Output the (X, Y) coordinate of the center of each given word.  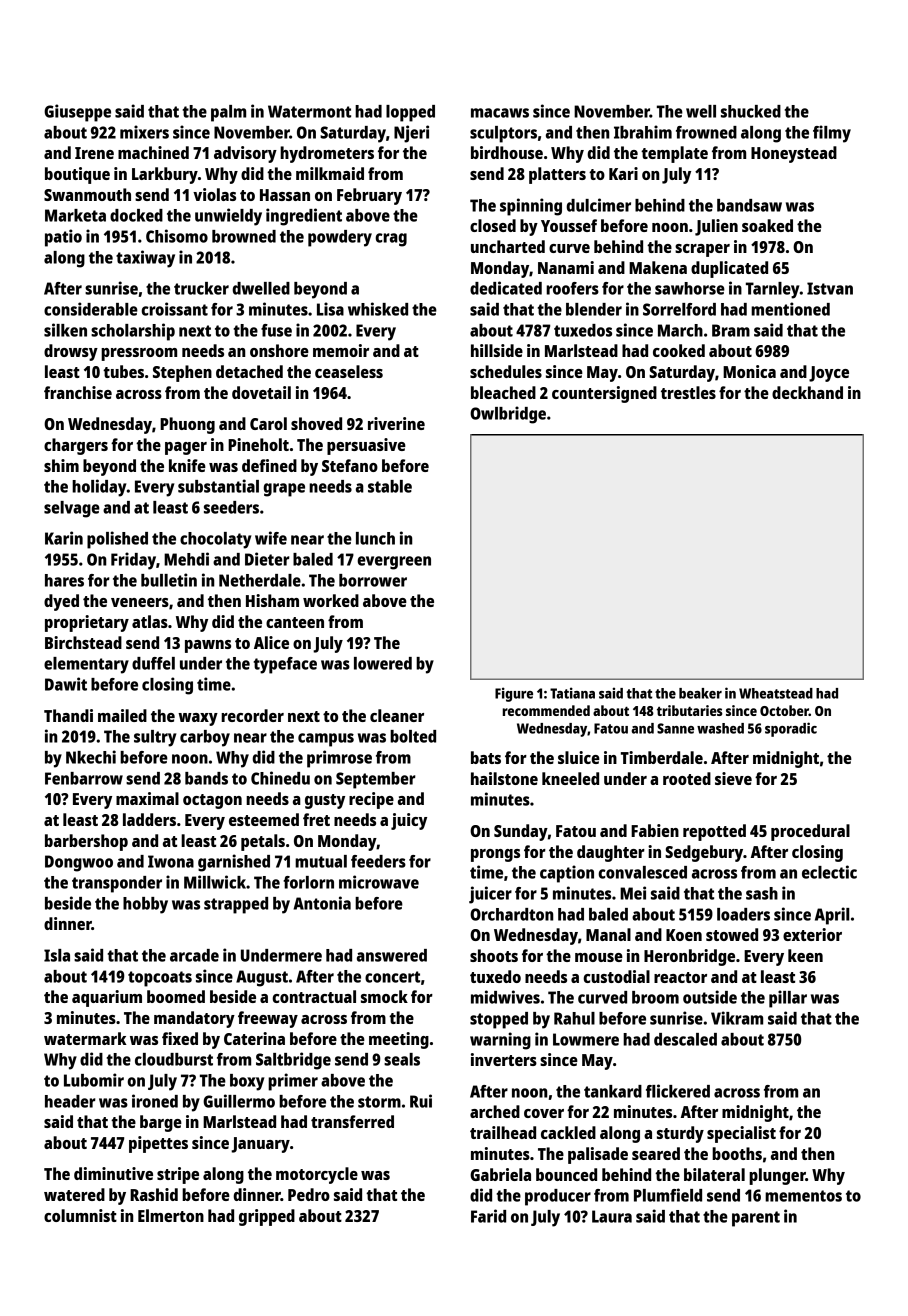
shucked (751, 111)
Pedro (309, 1194)
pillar (788, 999)
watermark (85, 1038)
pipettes (158, 1144)
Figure (514, 694)
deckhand (807, 392)
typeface (285, 665)
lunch (375, 538)
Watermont (309, 111)
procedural (810, 832)
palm (228, 113)
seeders (231, 507)
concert (392, 977)
